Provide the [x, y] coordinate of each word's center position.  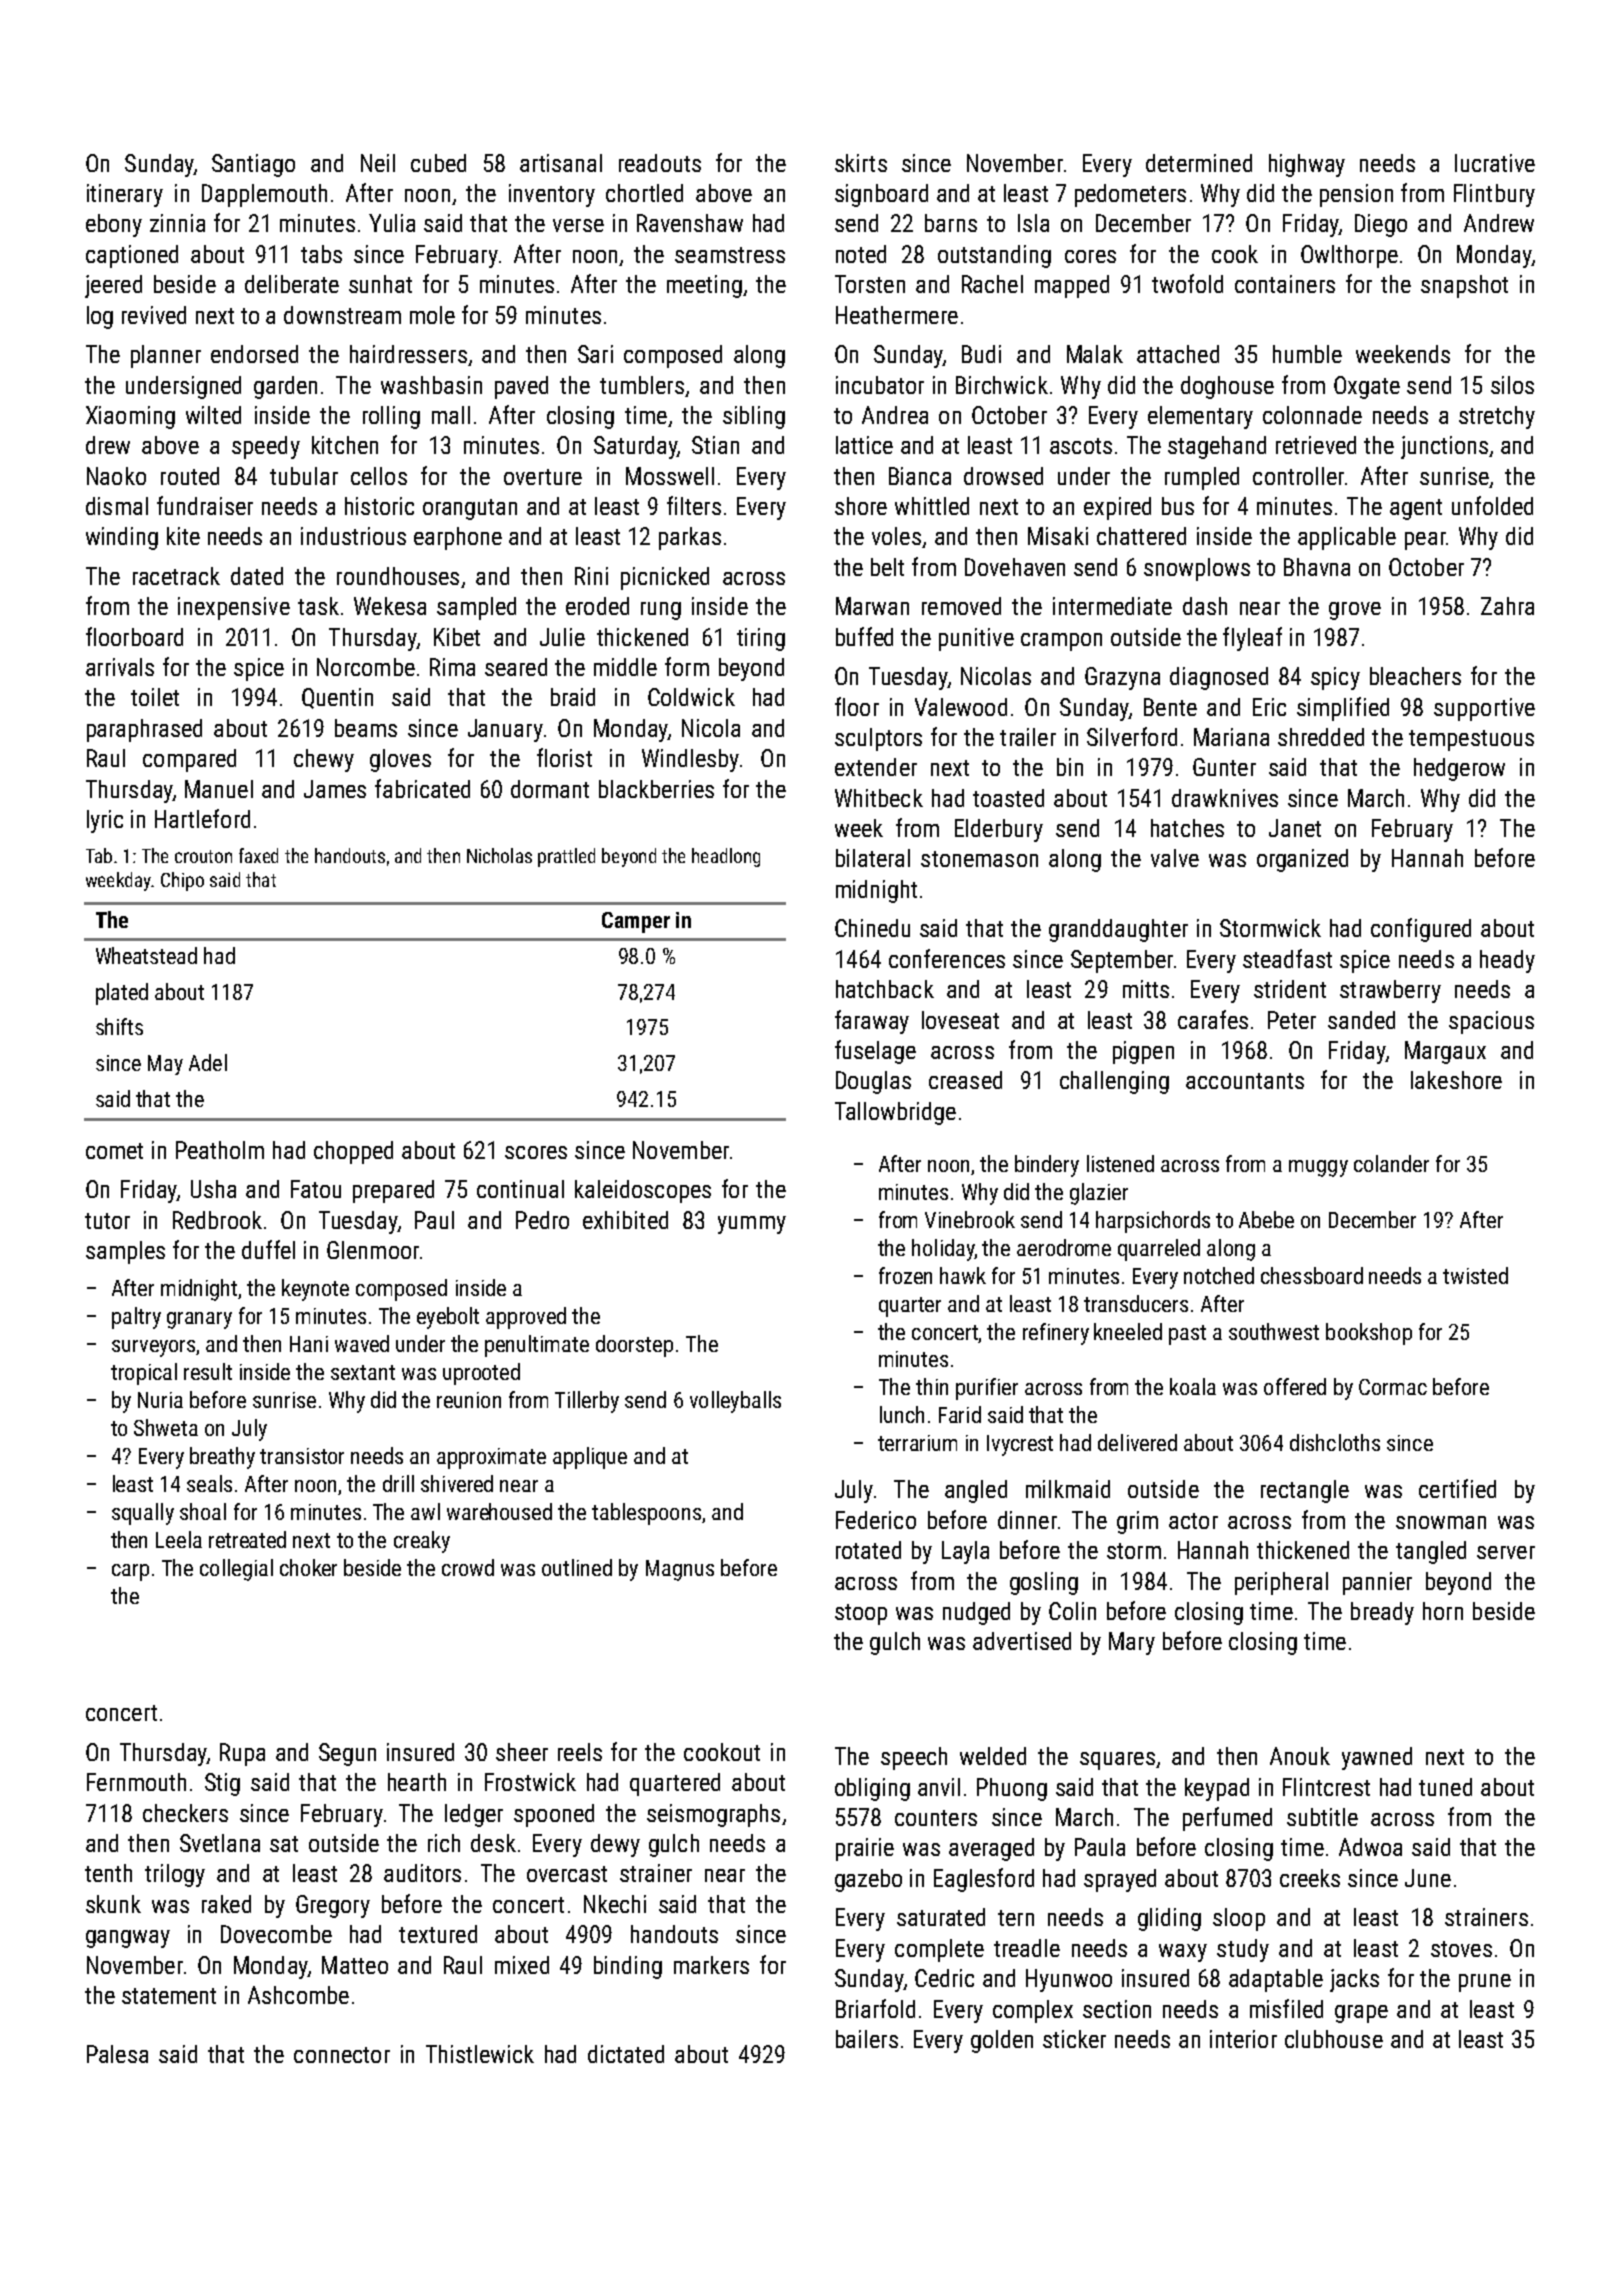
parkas [690, 538]
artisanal [561, 163]
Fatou [316, 1189]
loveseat [960, 1020]
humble [1307, 354]
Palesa [117, 2054]
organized [1302, 860]
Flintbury [1494, 195]
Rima [452, 667]
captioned [132, 256]
